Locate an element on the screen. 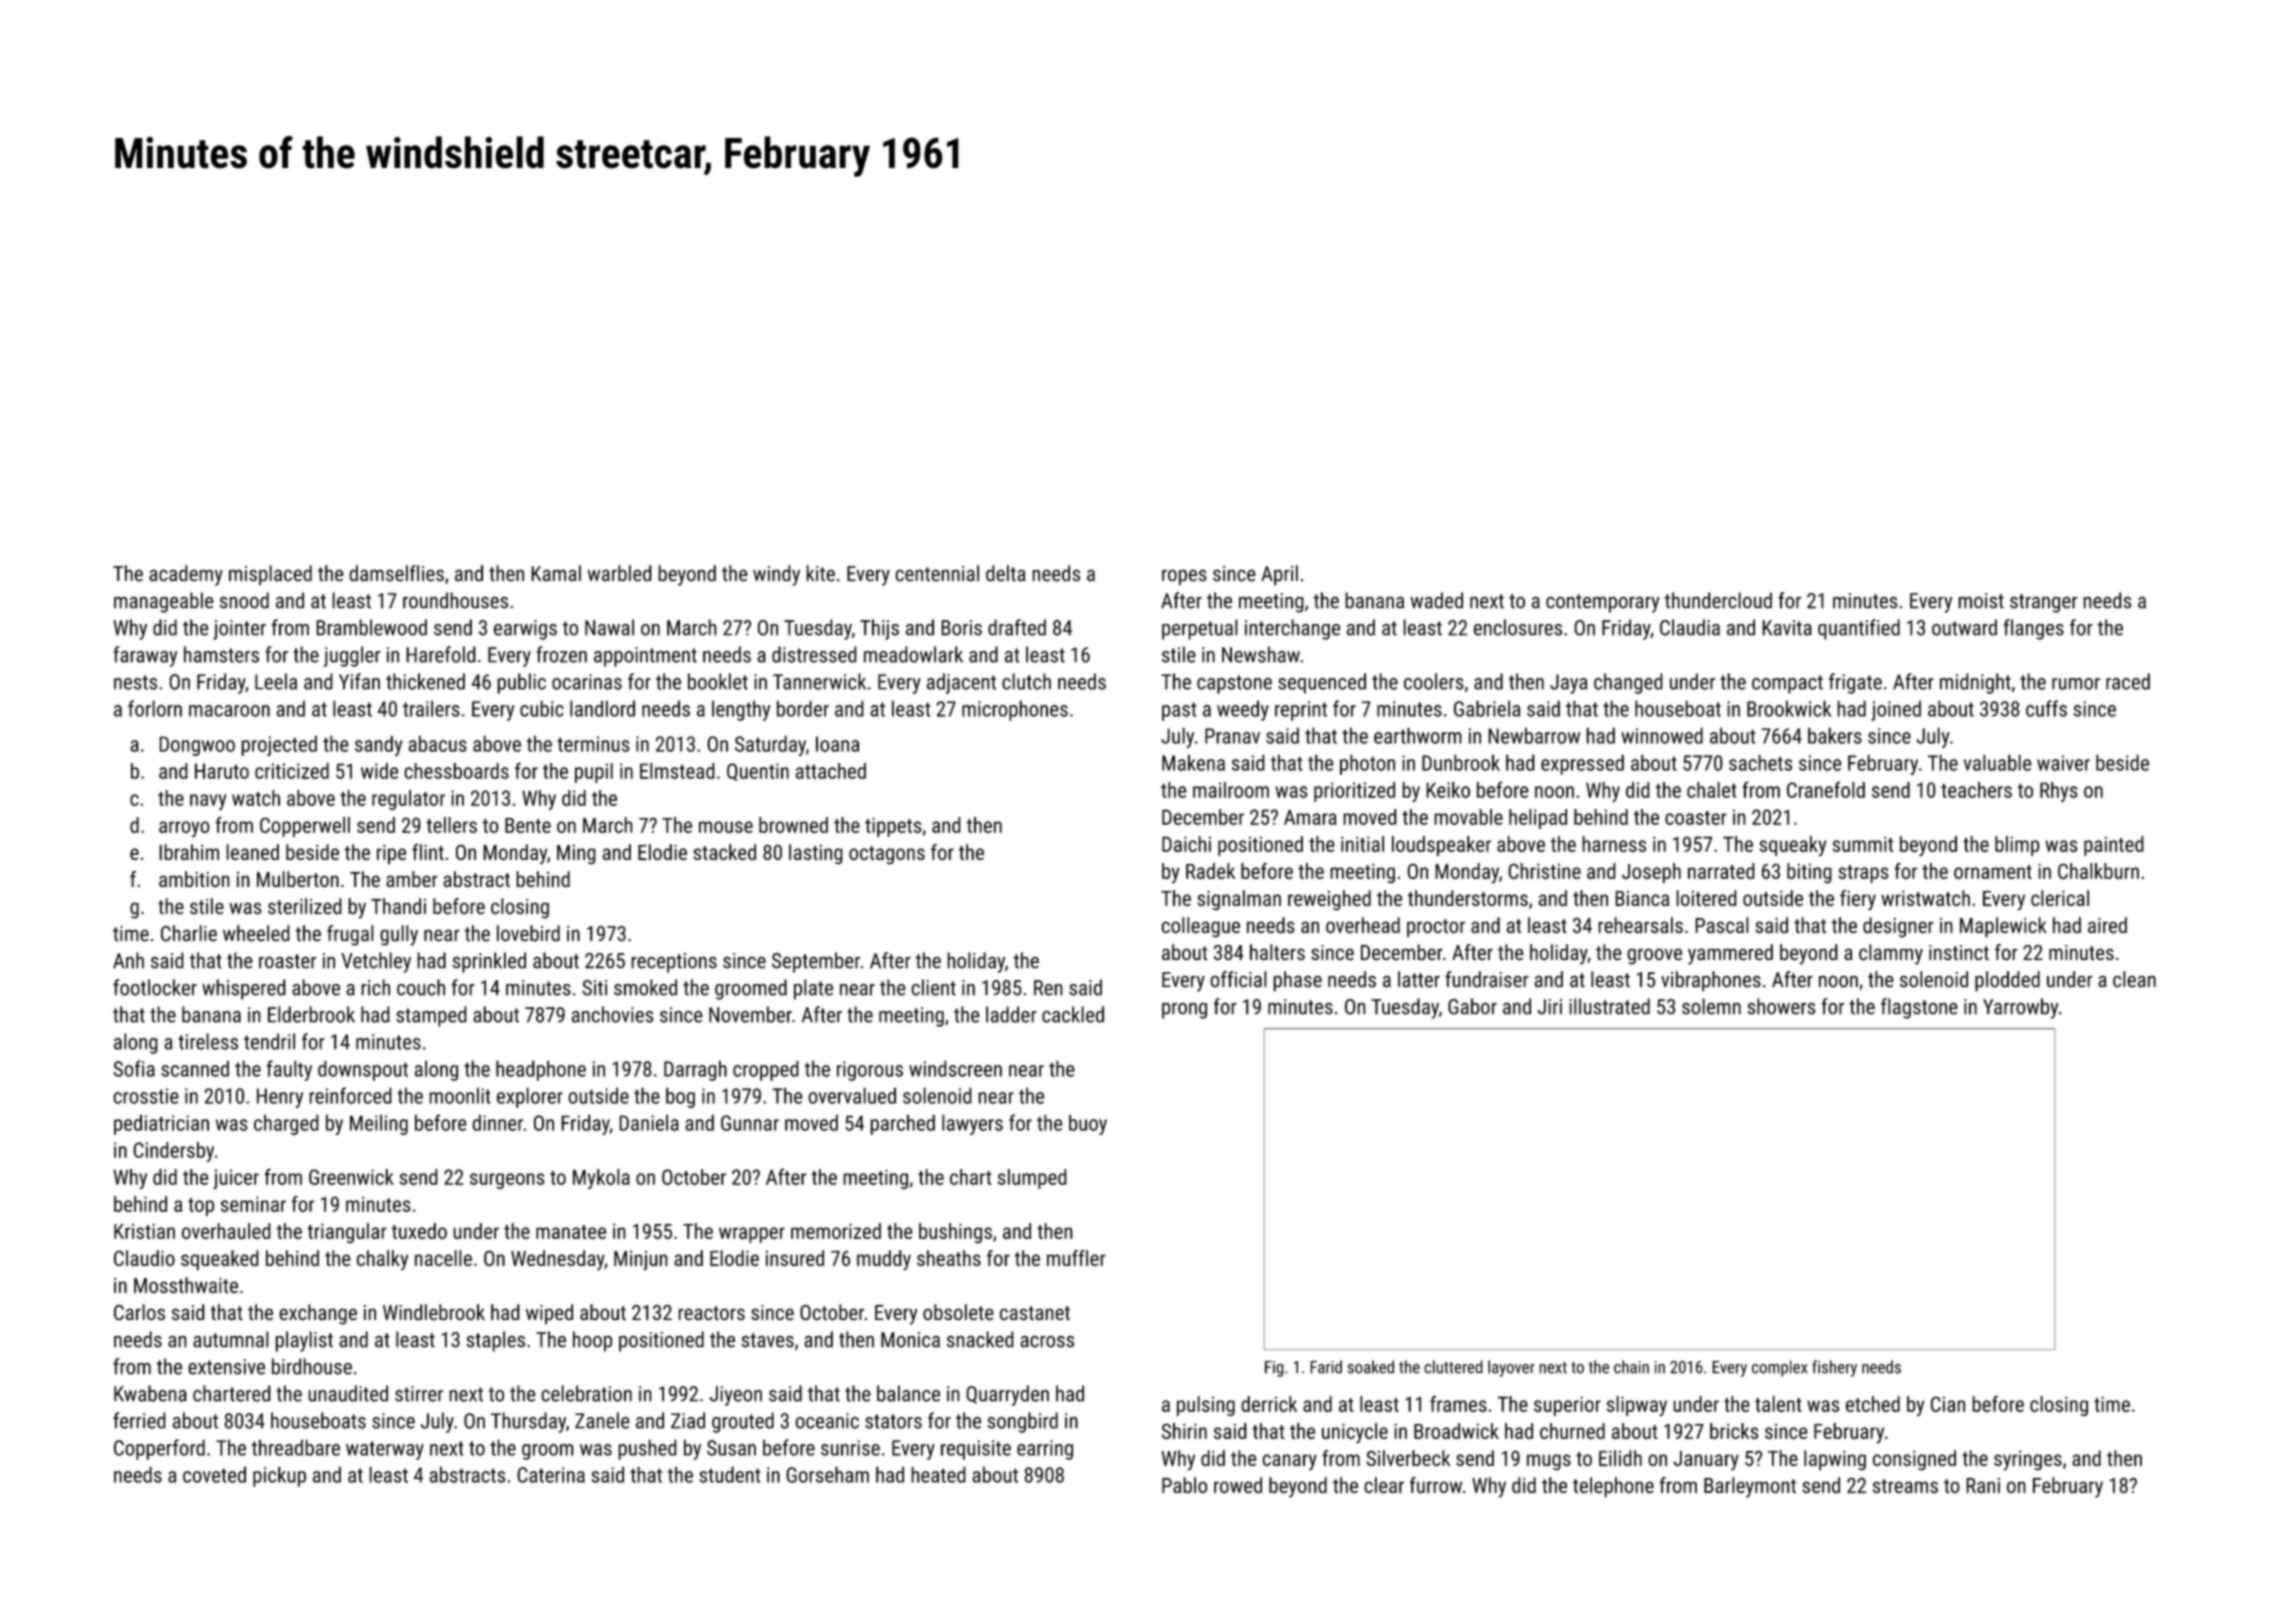 Image resolution: width=2271 pixels, height=1606 pixels. muffler is located at coordinates (1076, 1258).
